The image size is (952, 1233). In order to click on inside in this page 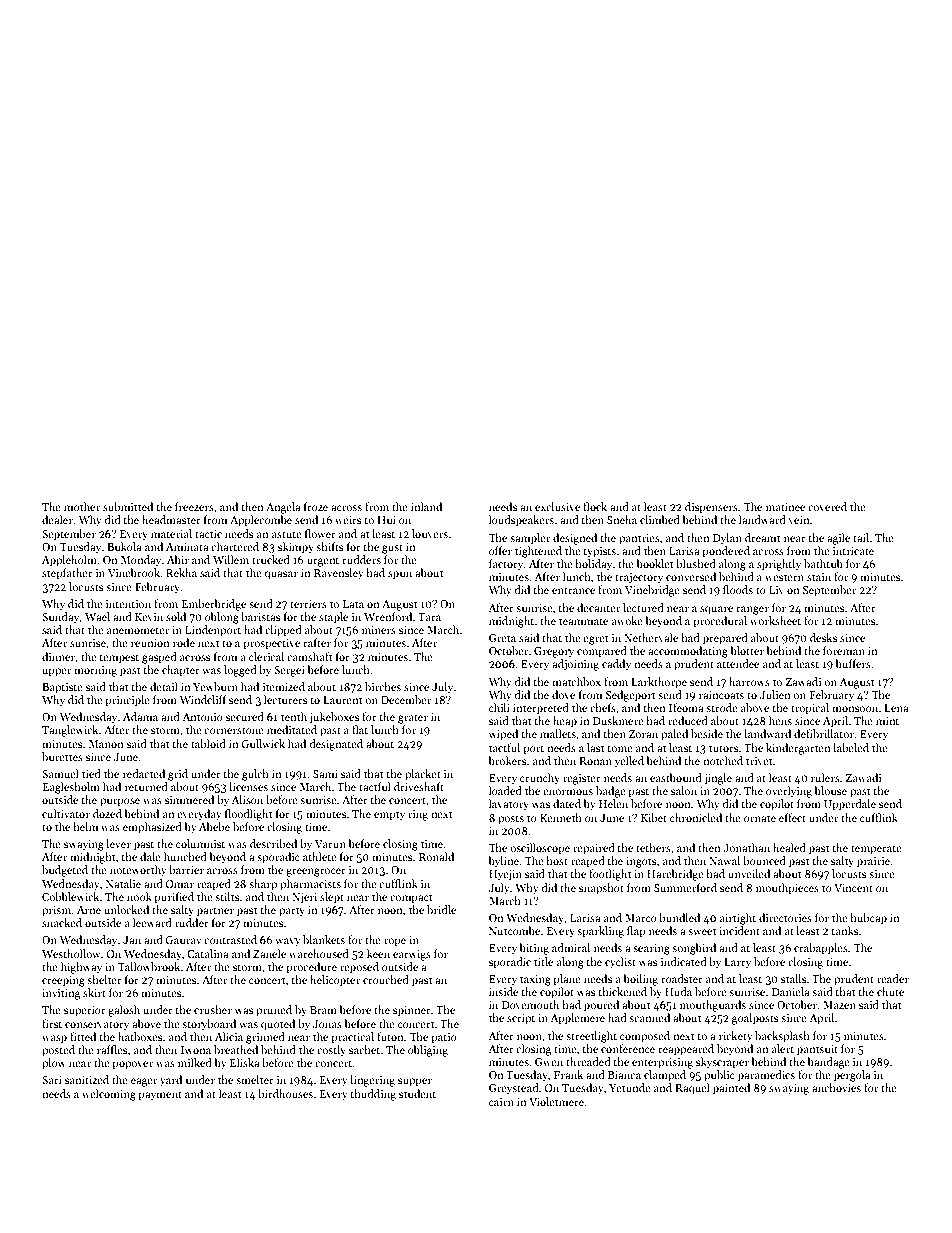, I will do `click(503, 991)`.
